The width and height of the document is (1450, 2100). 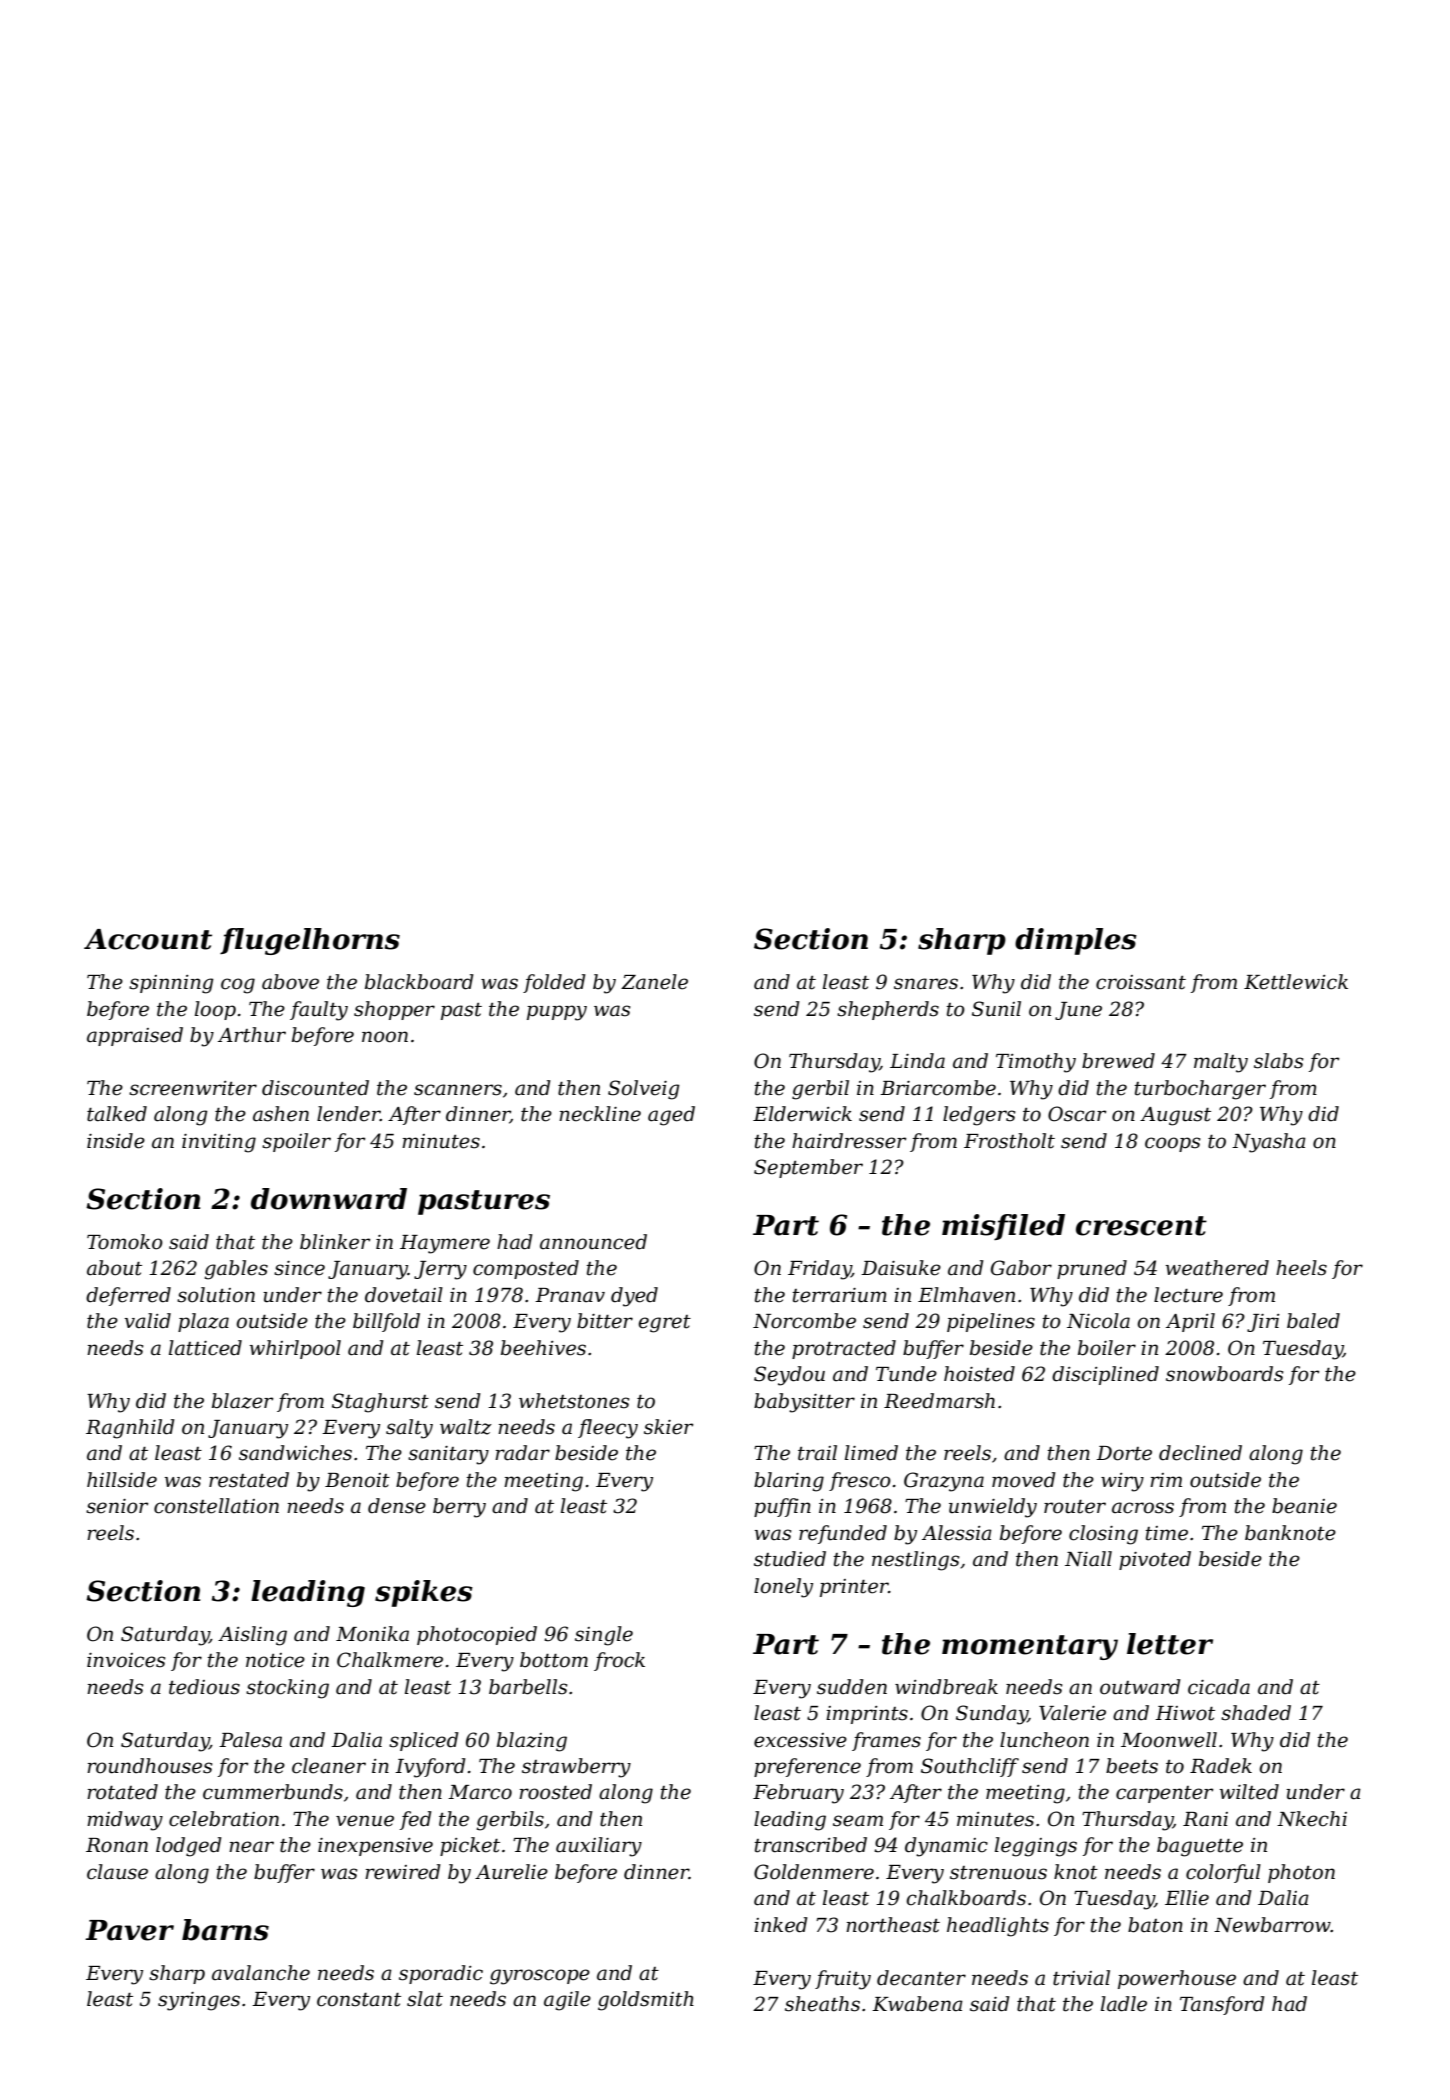 What do you see at coordinates (557, 1013) in the document?
I see `puppy` at bounding box center [557, 1013].
